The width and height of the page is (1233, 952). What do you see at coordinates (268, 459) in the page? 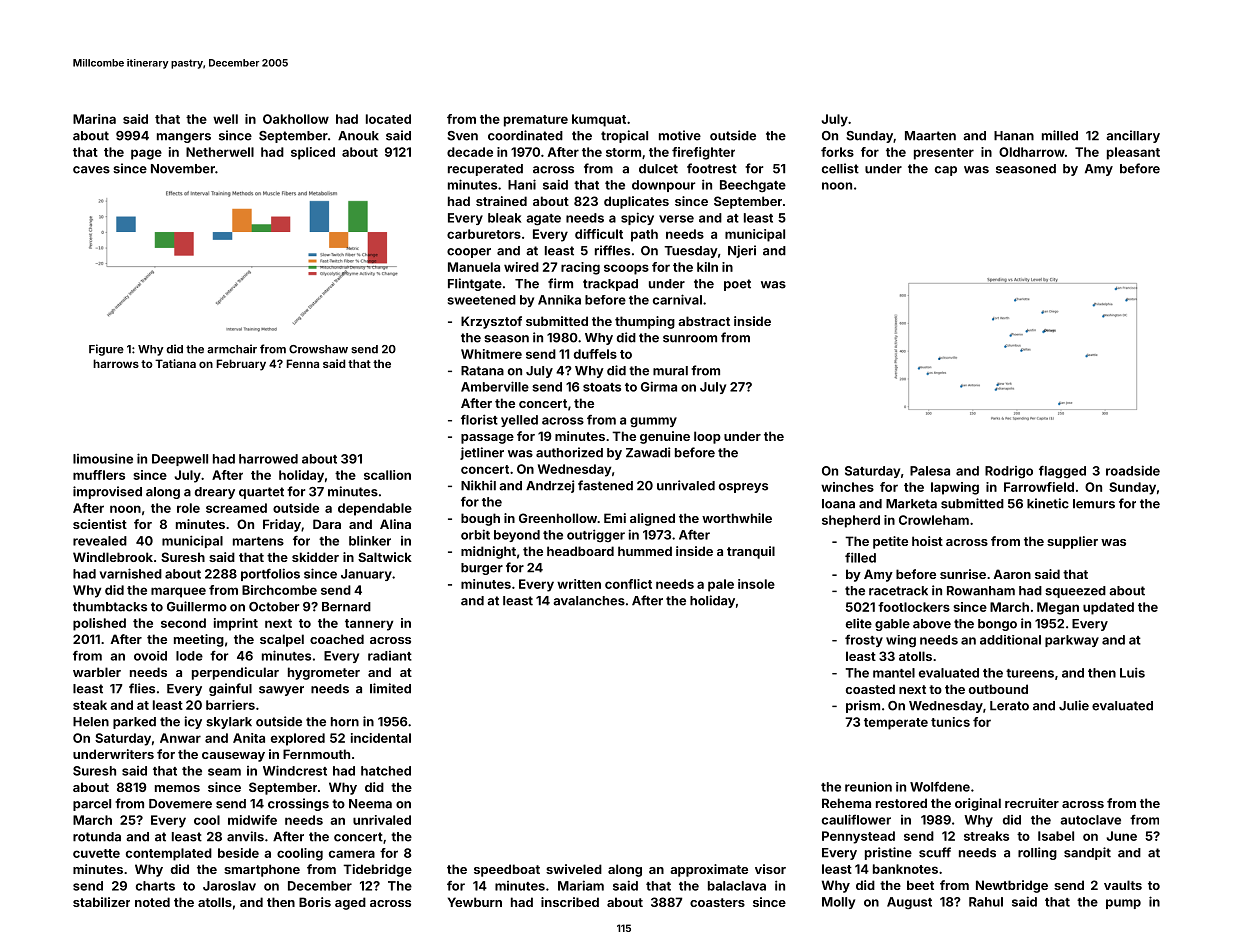
I see `harrowed` at bounding box center [268, 459].
